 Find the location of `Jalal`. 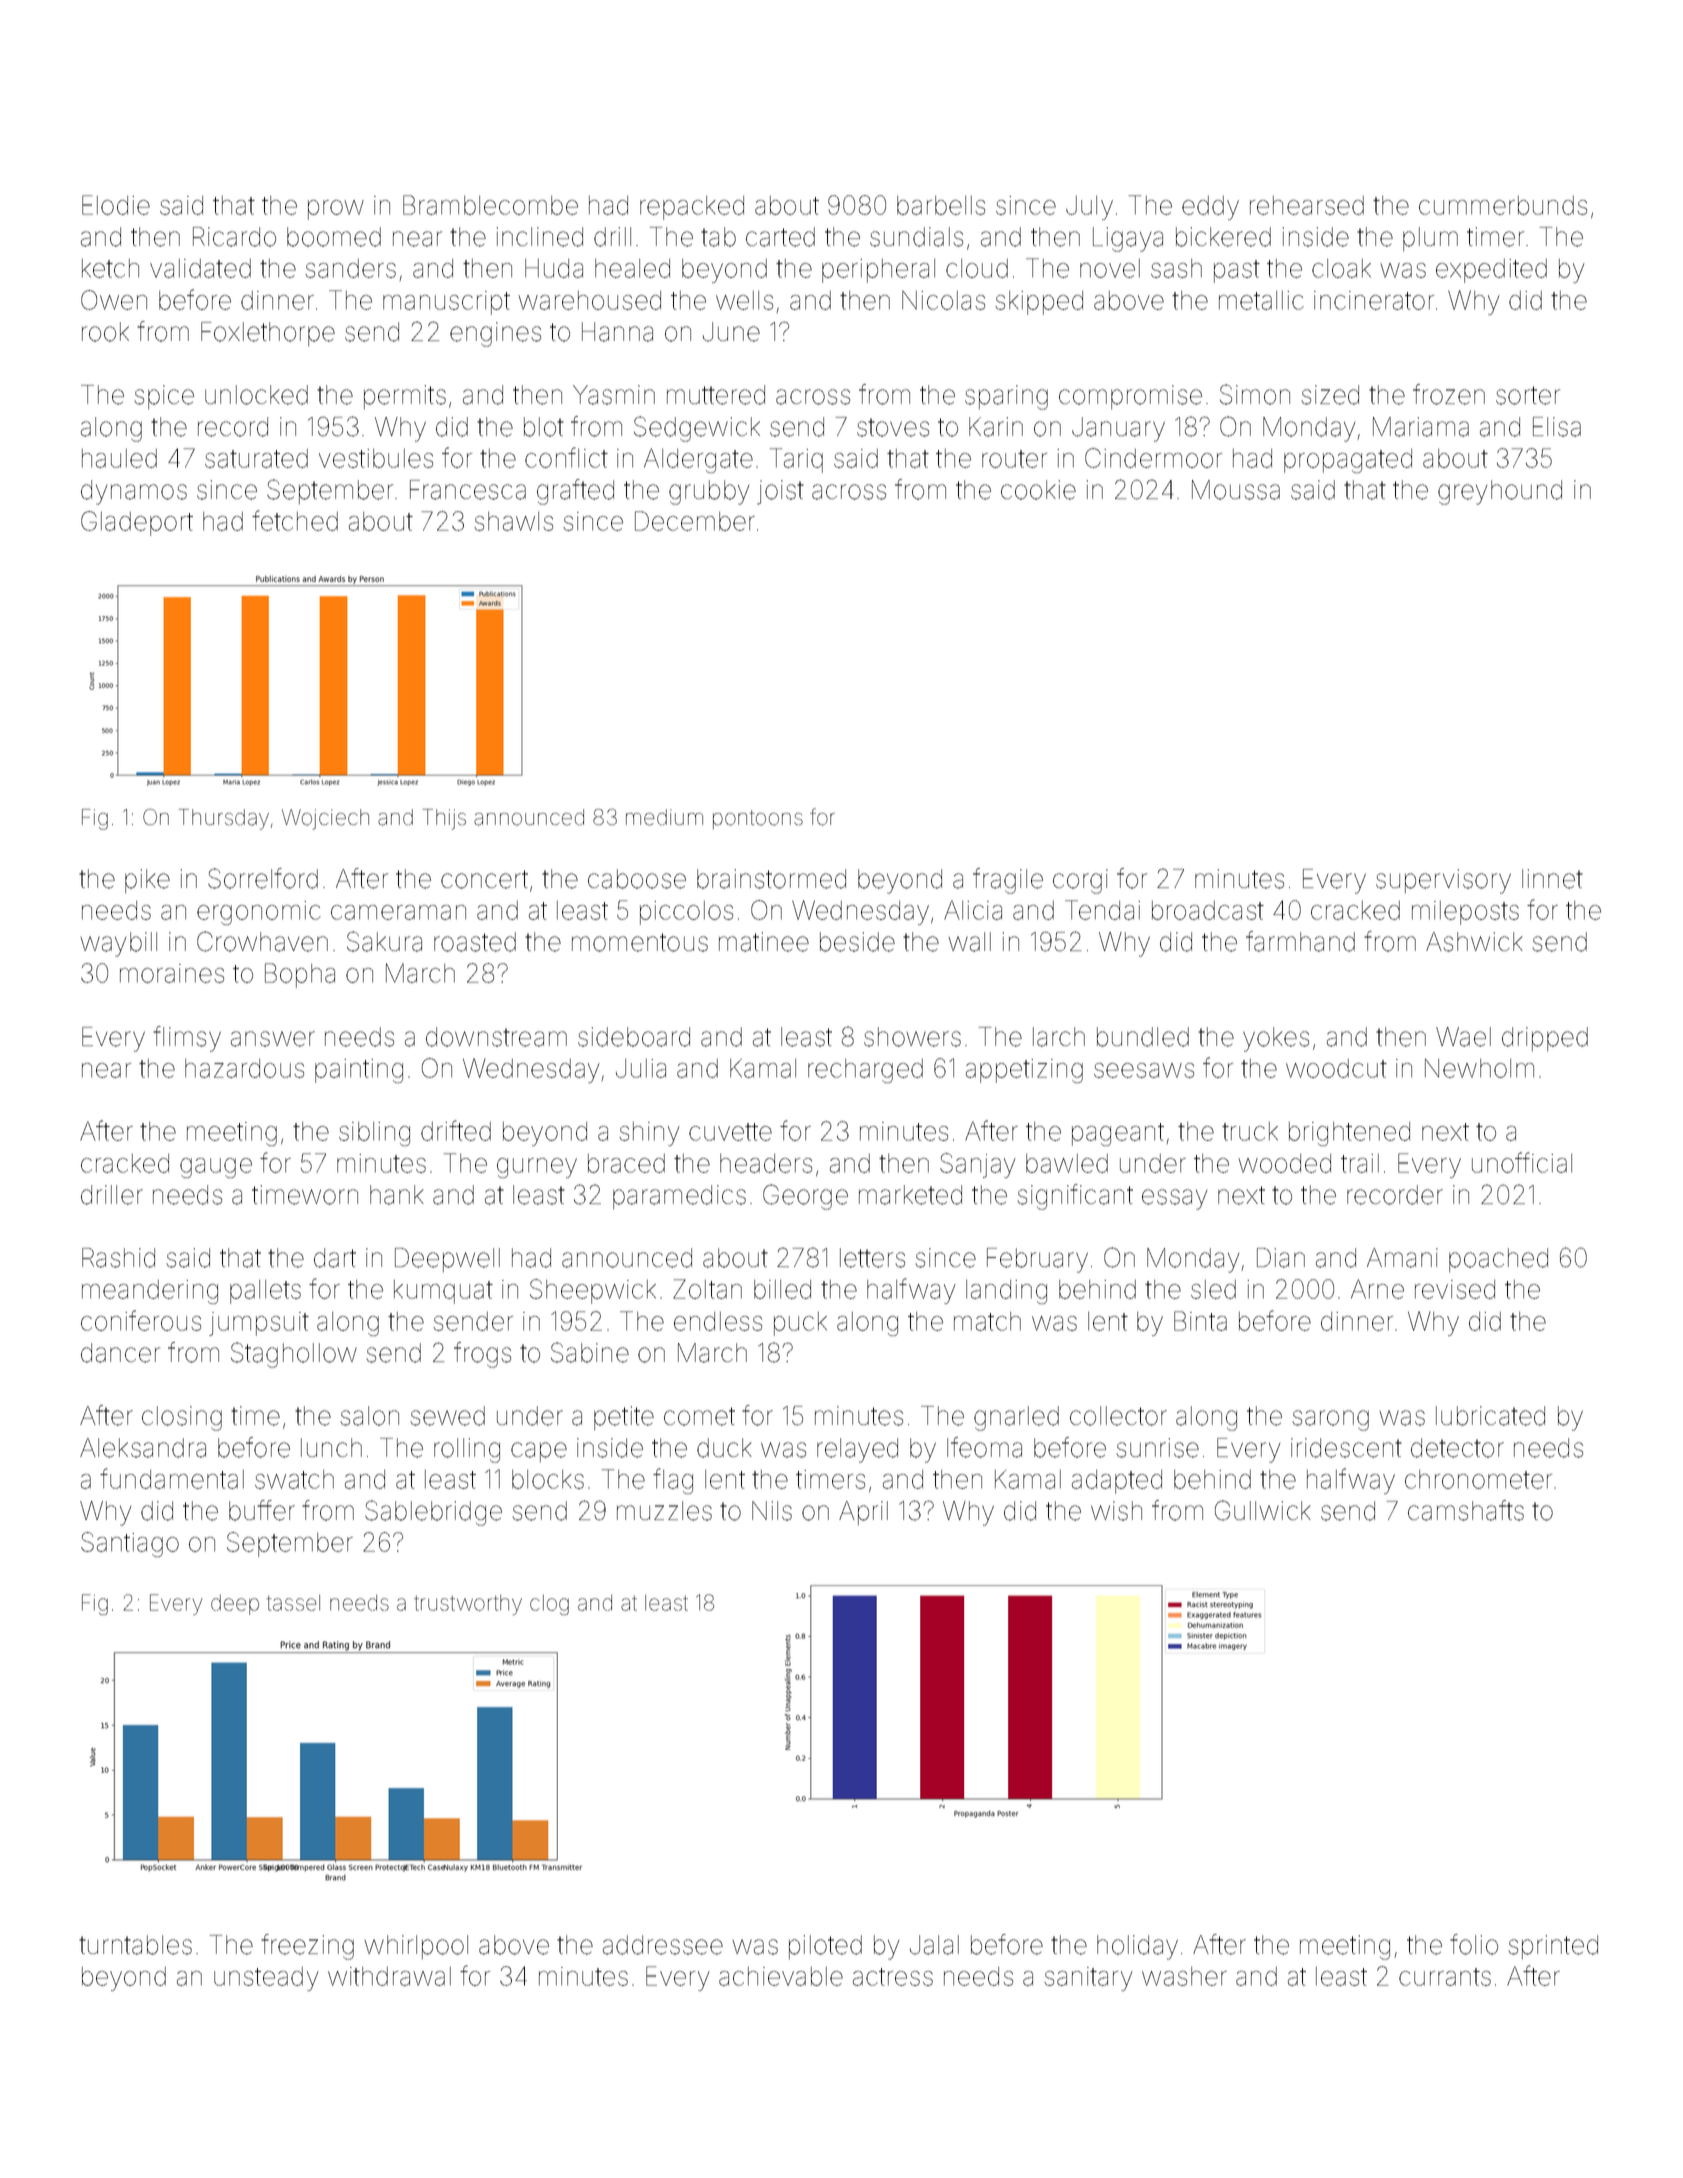

Jalal is located at coordinates (934, 1945).
